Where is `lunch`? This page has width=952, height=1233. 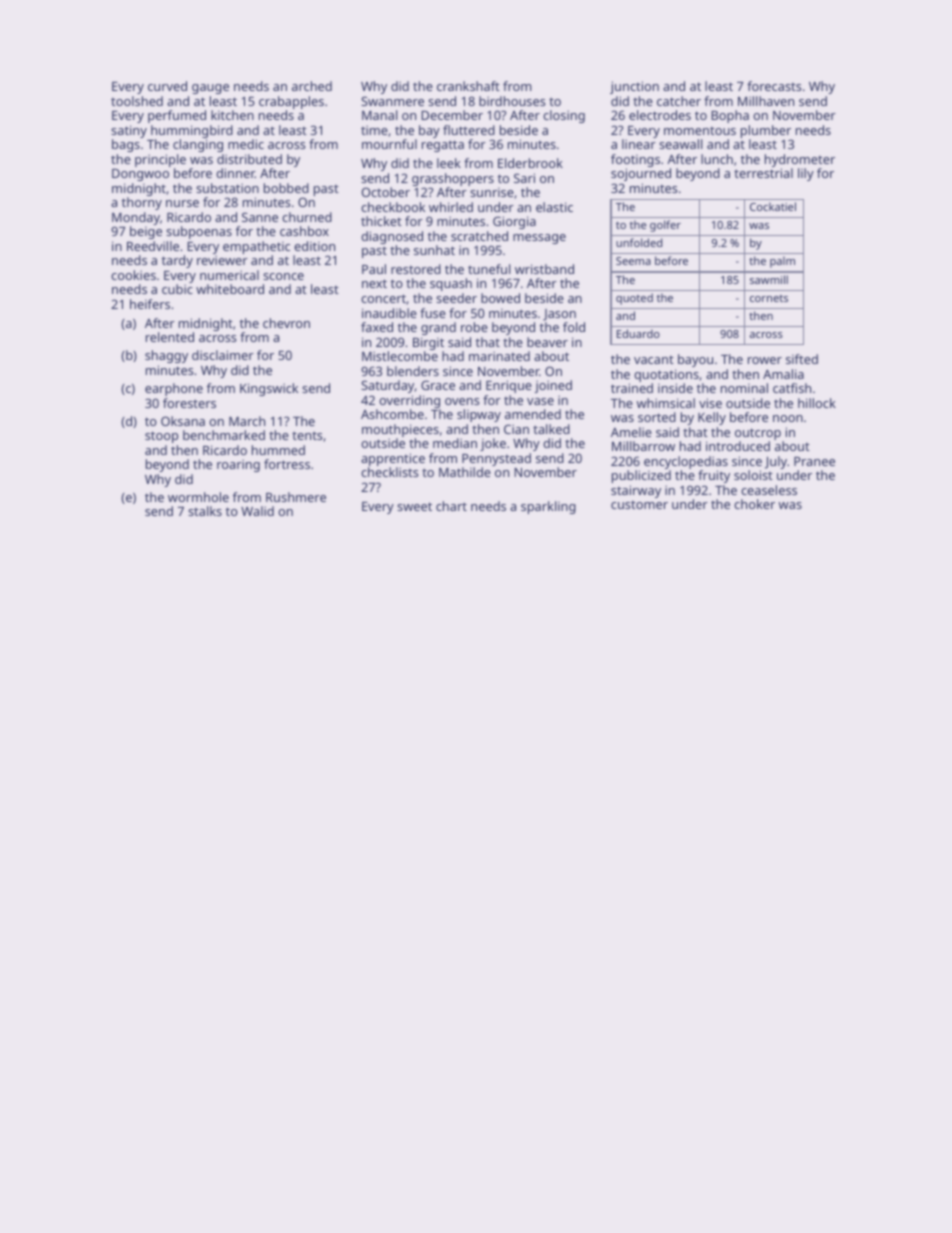 lunch is located at coordinates (717, 159).
